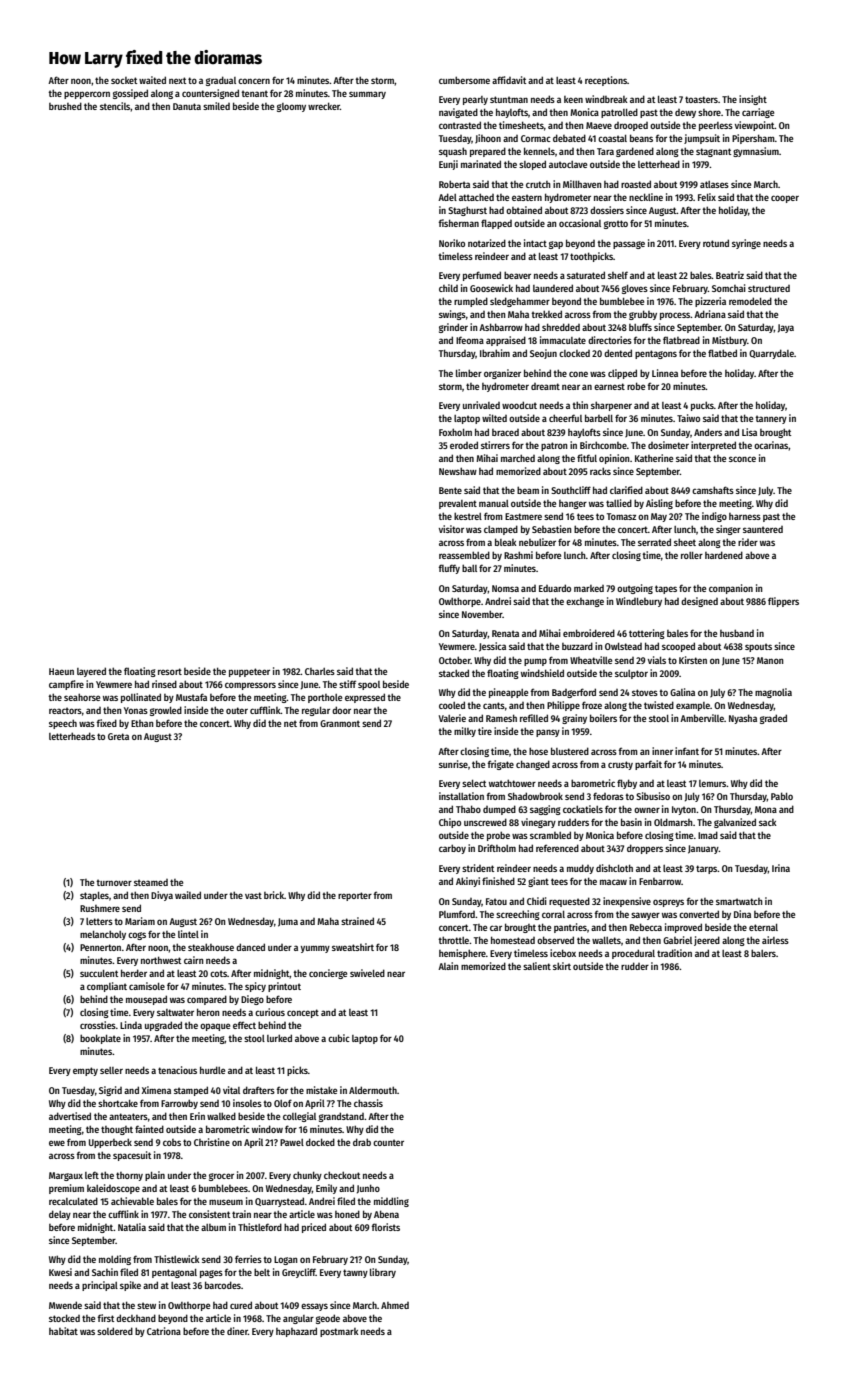 Image resolution: width=849 pixels, height=1400 pixels. Describe the element at coordinates (324, 106) in the document. I see `wrecker` at that location.
